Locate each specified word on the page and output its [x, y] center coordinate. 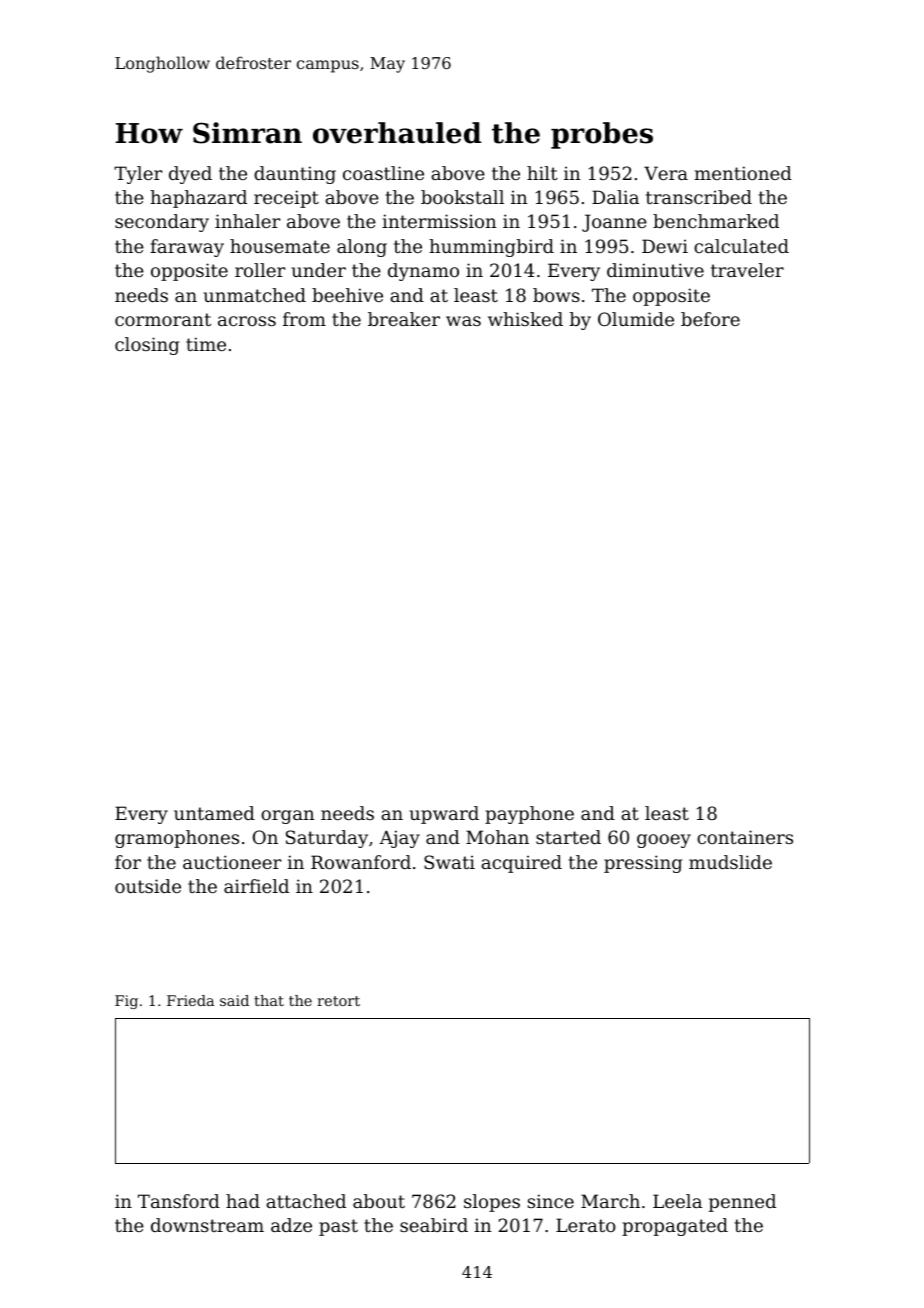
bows [556, 295]
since [551, 1201]
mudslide [730, 862]
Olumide [636, 319]
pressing [643, 864]
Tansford [179, 1201]
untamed [214, 813]
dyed [190, 175]
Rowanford [361, 862]
